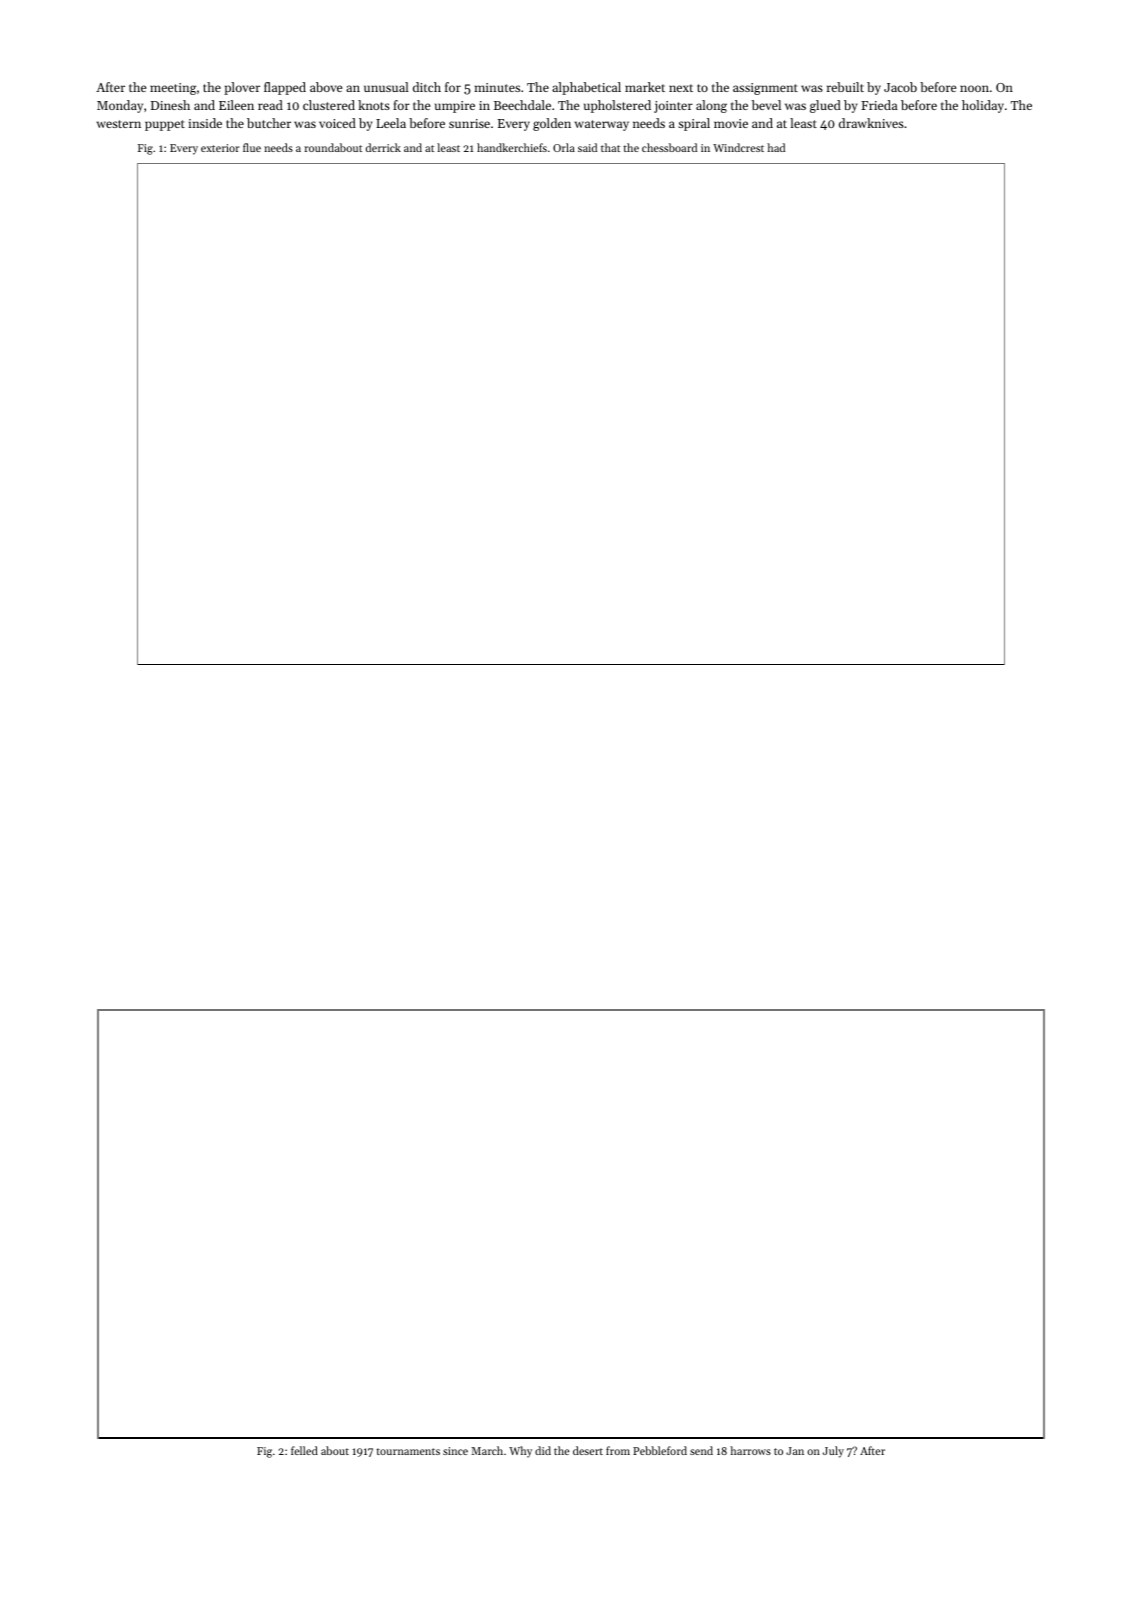 This screenshot has width=1142, height=1615. Describe the element at coordinates (795, 1451) in the screenshot. I see `Jan` at that location.
